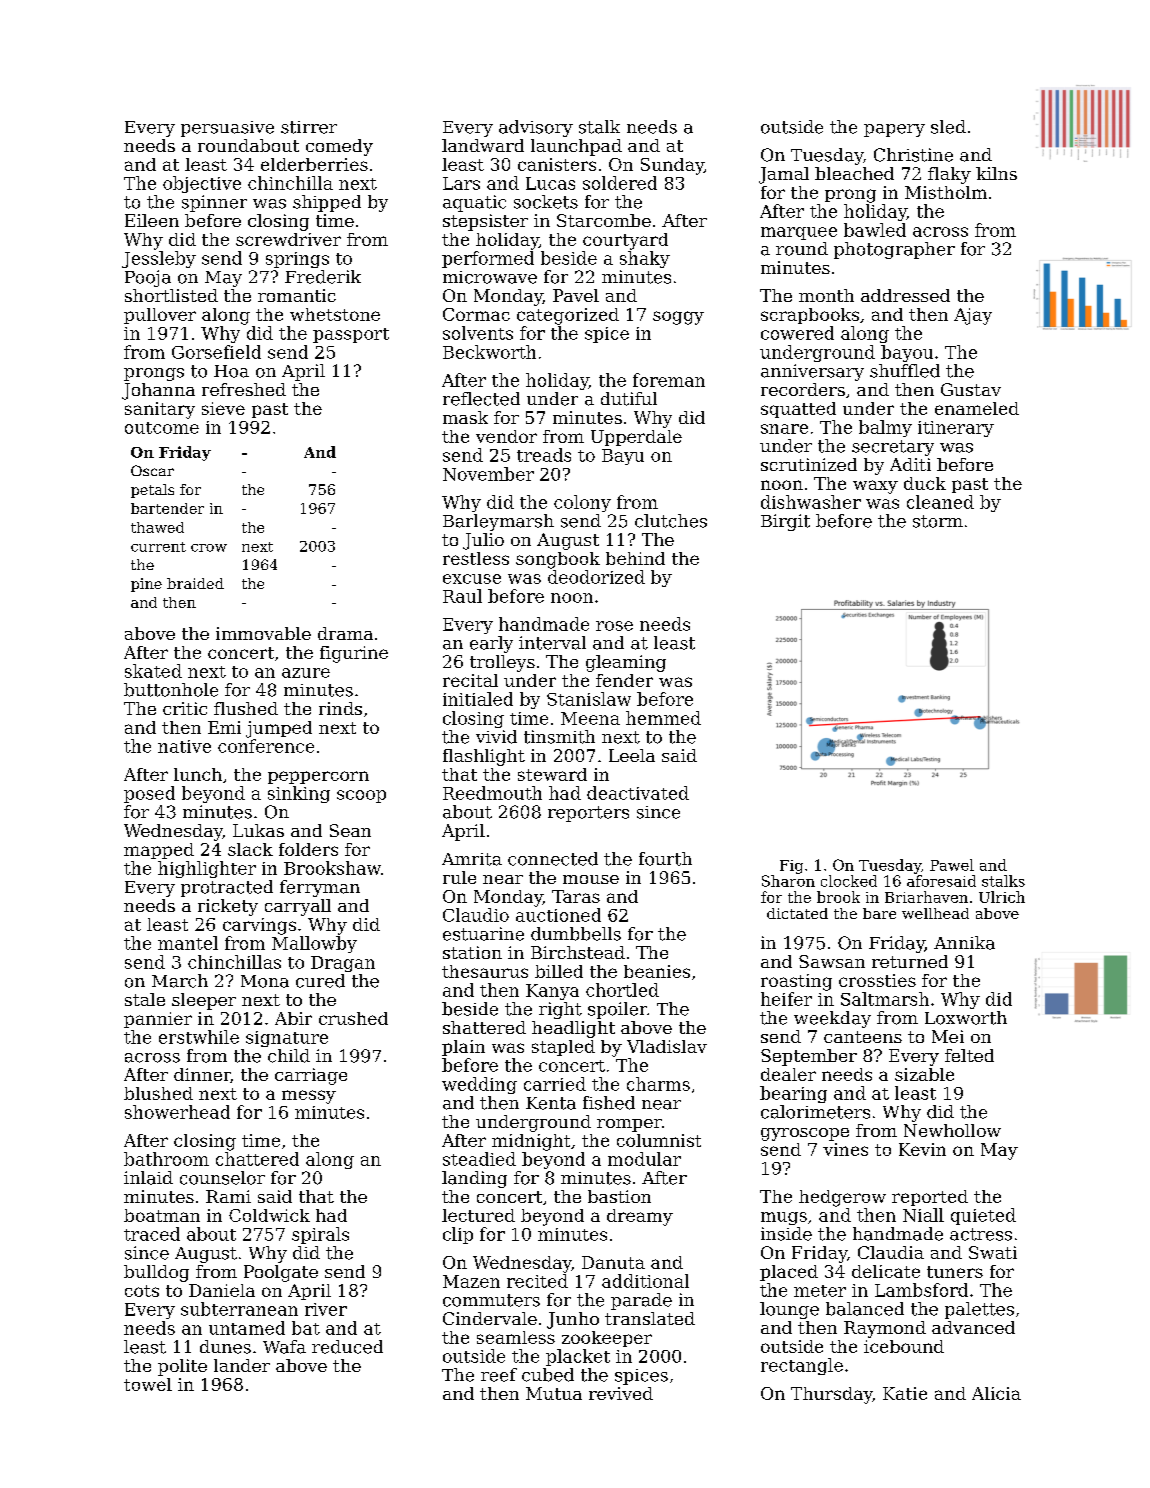 This page has height=1488, width=1150. Describe the element at coordinates (347, 1347) in the page. I see `reduced` at that location.
